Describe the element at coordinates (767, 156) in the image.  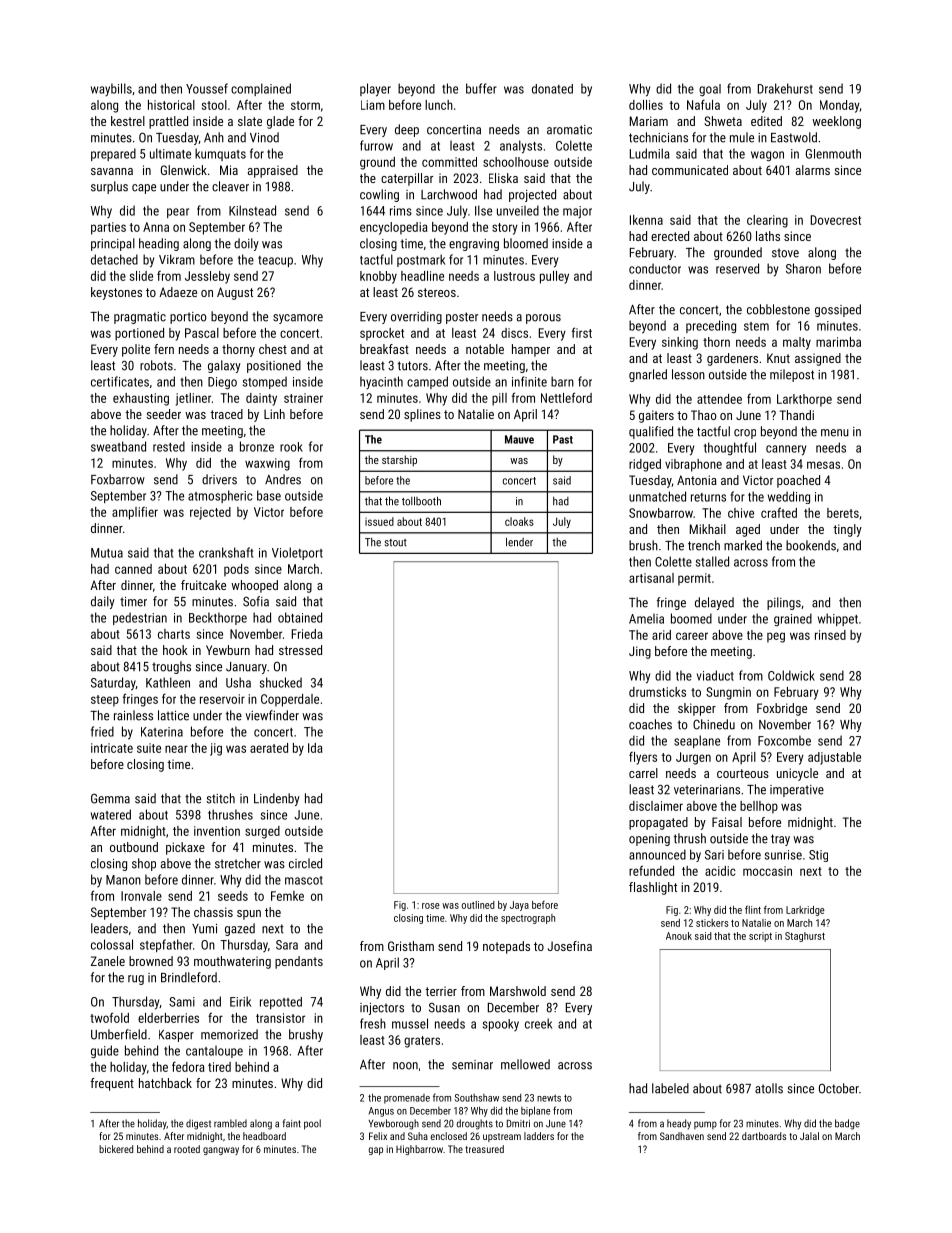
I see `wagon` at that location.
